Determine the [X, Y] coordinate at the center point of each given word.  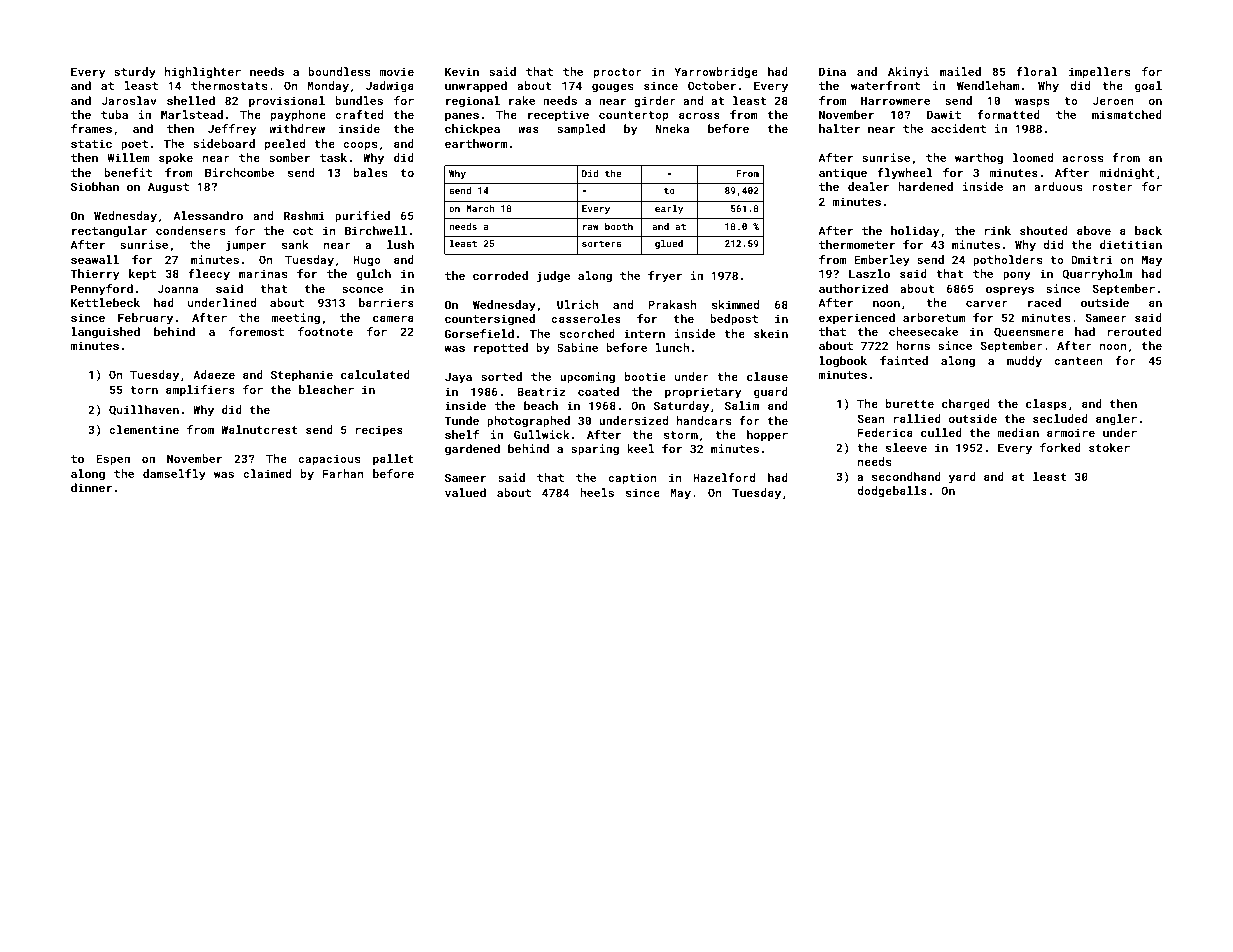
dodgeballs [892, 492]
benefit [128, 172]
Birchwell [376, 230]
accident [958, 128]
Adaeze [214, 374]
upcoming [587, 378]
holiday [915, 232]
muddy [1024, 362]
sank [295, 244]
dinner [91, 487]
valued [465, 492]
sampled [581, 130]
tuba [114, 114]
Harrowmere [895, 100]
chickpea [472, 130]
